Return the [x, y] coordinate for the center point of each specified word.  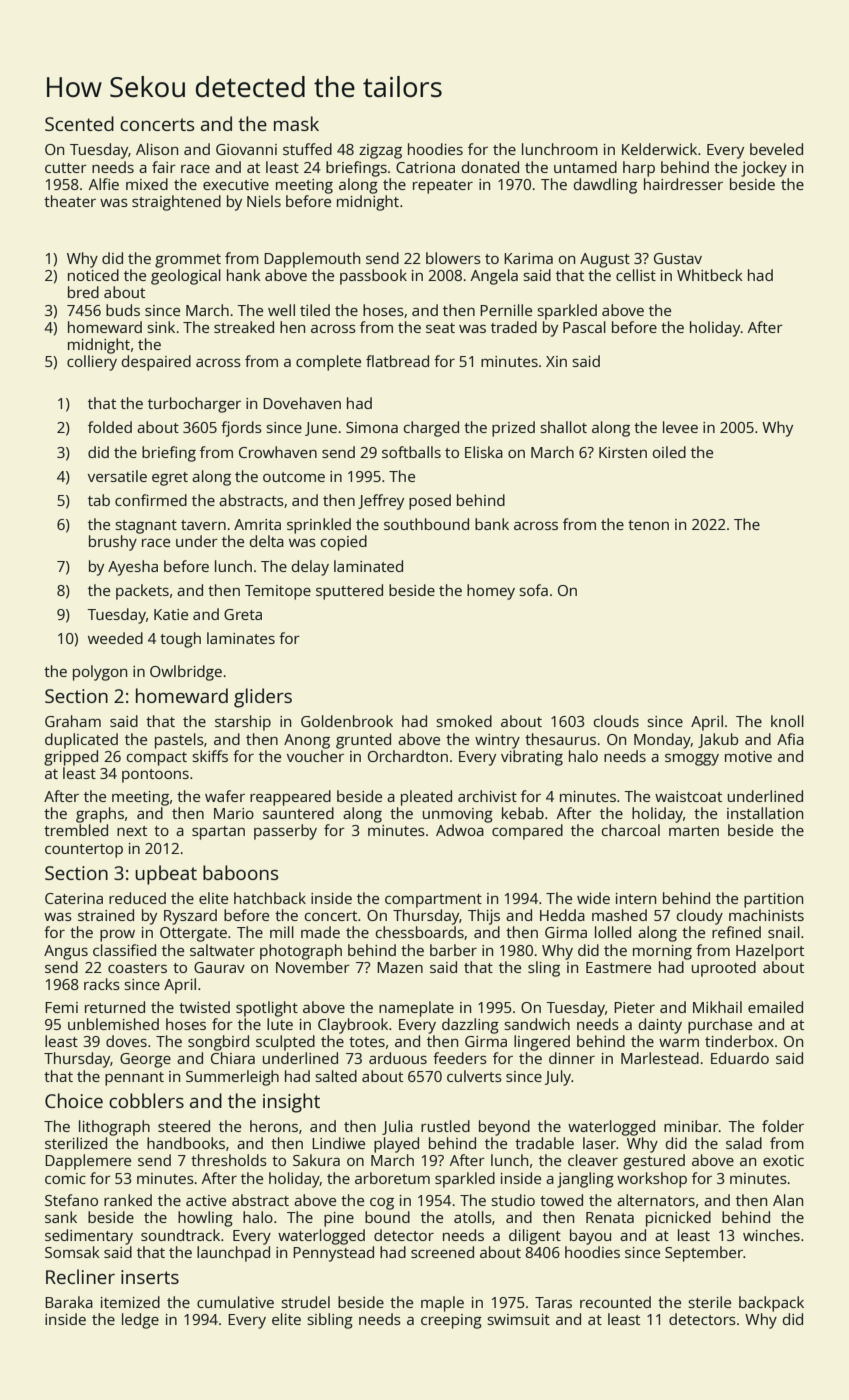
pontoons [155, 776]
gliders [263, 698]
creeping [451, 1321]
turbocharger [194, 405]
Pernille [506, 310]
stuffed [307, 149]
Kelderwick [659, 149]
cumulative [235, 1302]
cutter [66, 168]
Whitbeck [710, 275]
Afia [790, 739]
